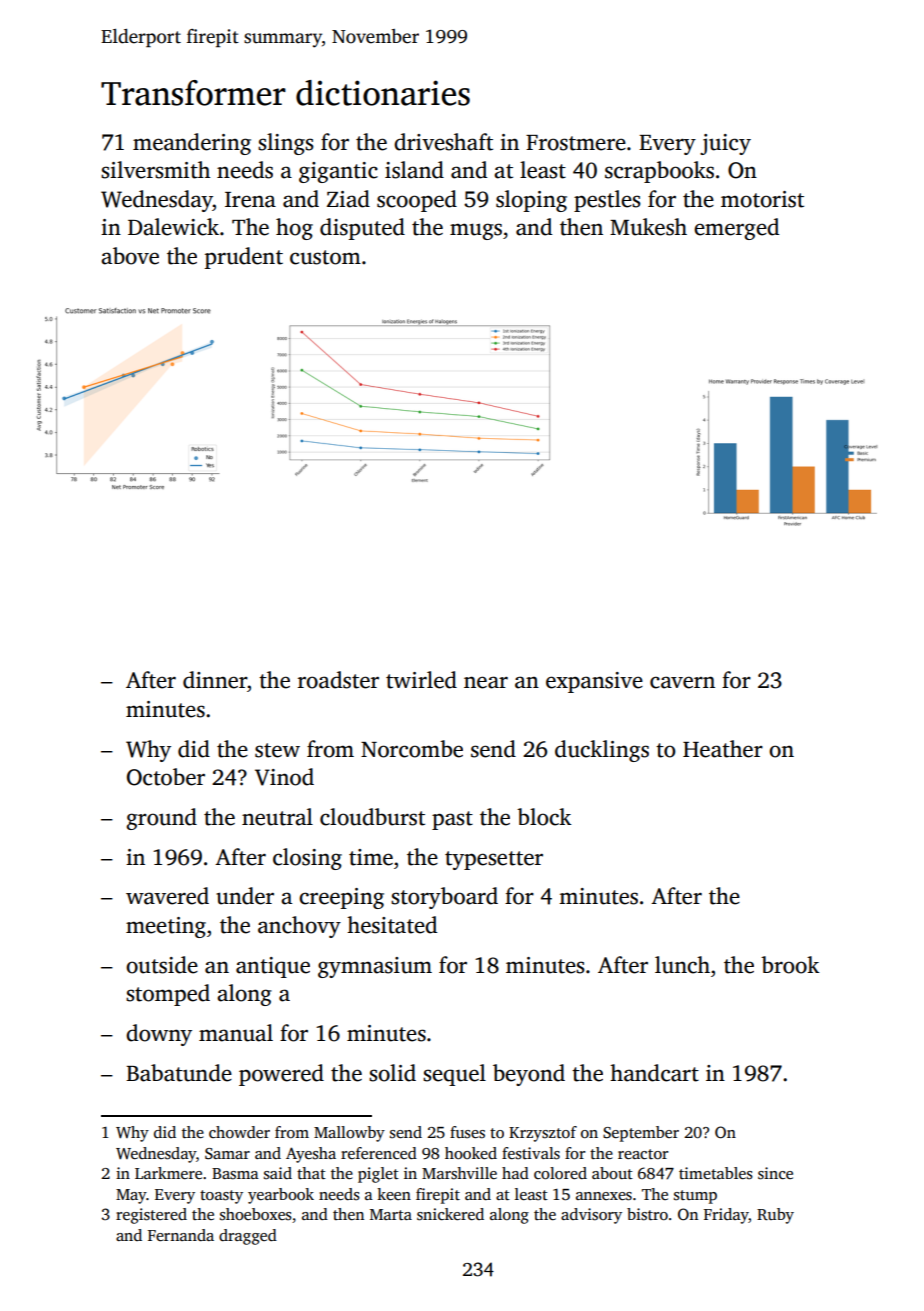 This screenshot has height=1311, width=924. I want to click on meandering, so click(192, 144).
